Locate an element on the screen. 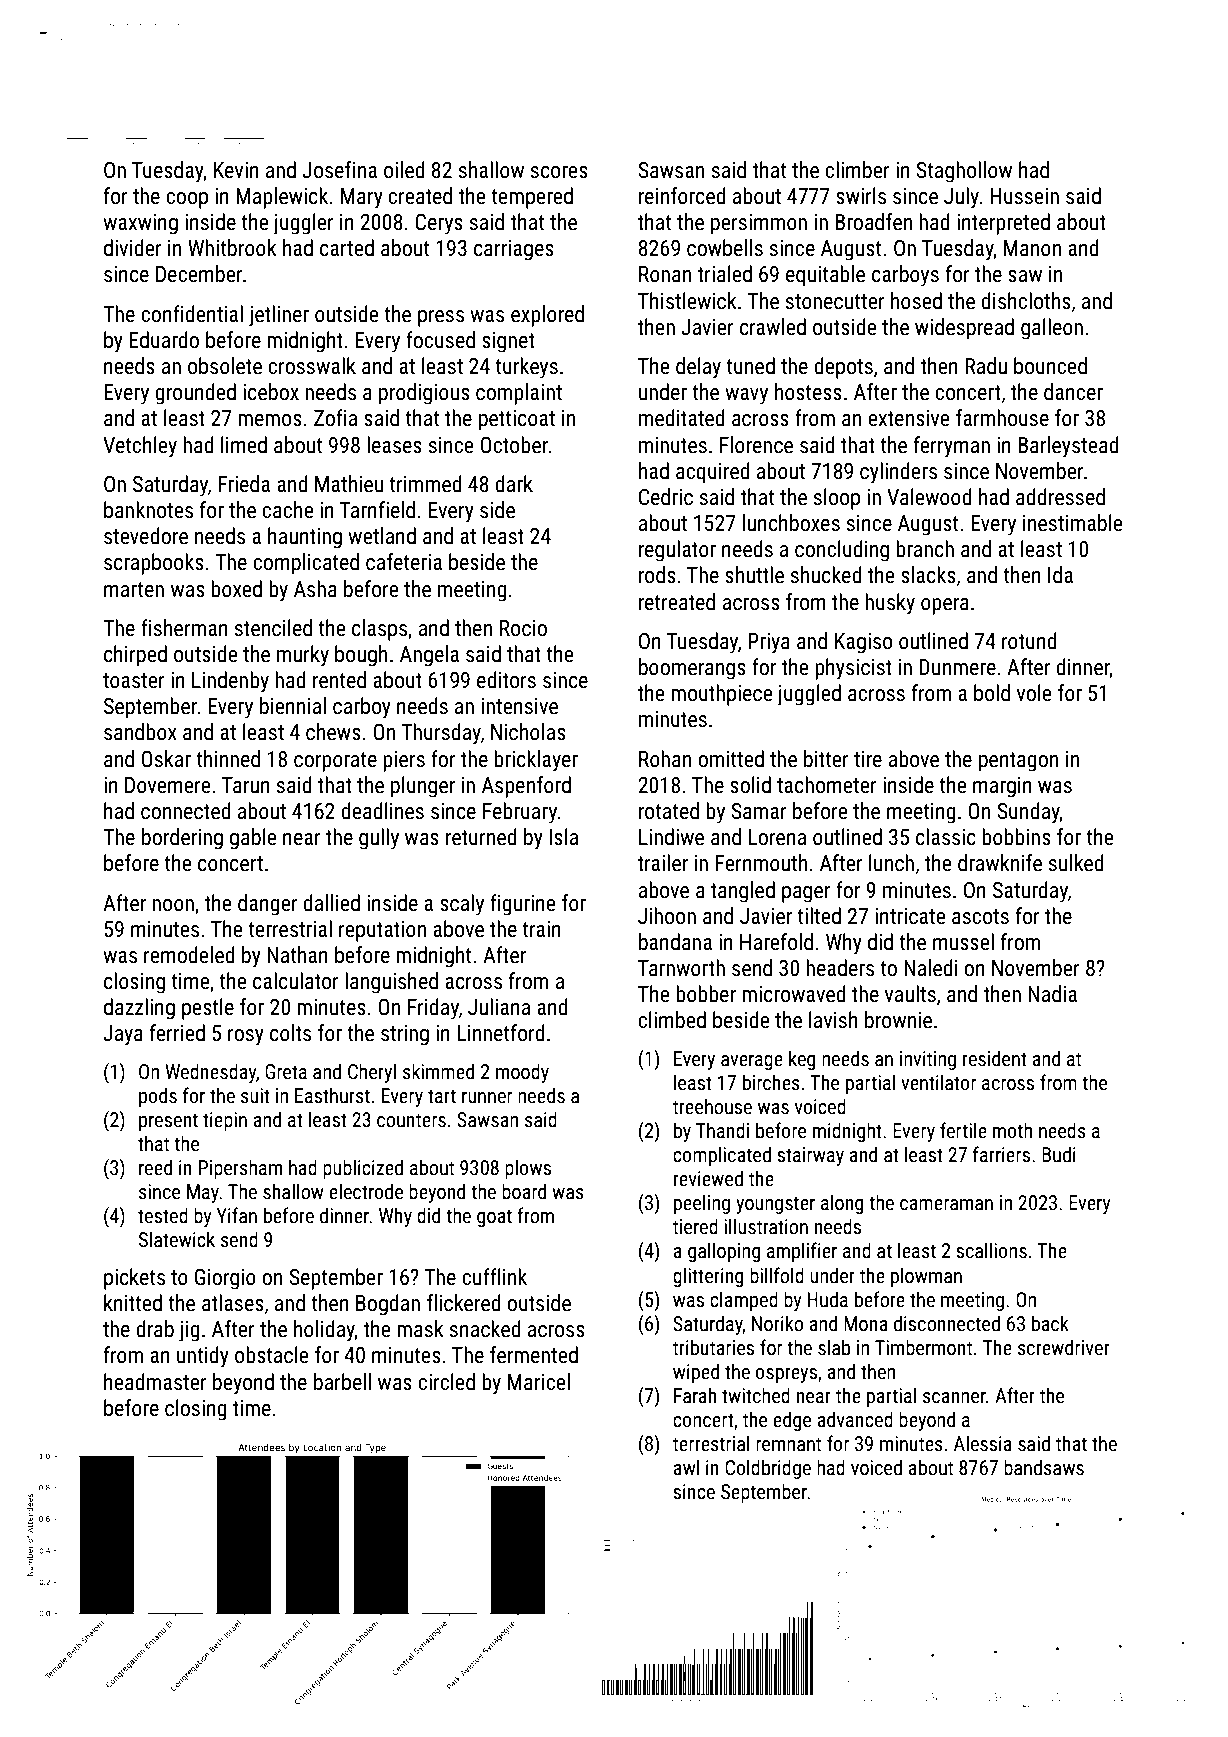  Priya is located at coordinates (769, 643).
